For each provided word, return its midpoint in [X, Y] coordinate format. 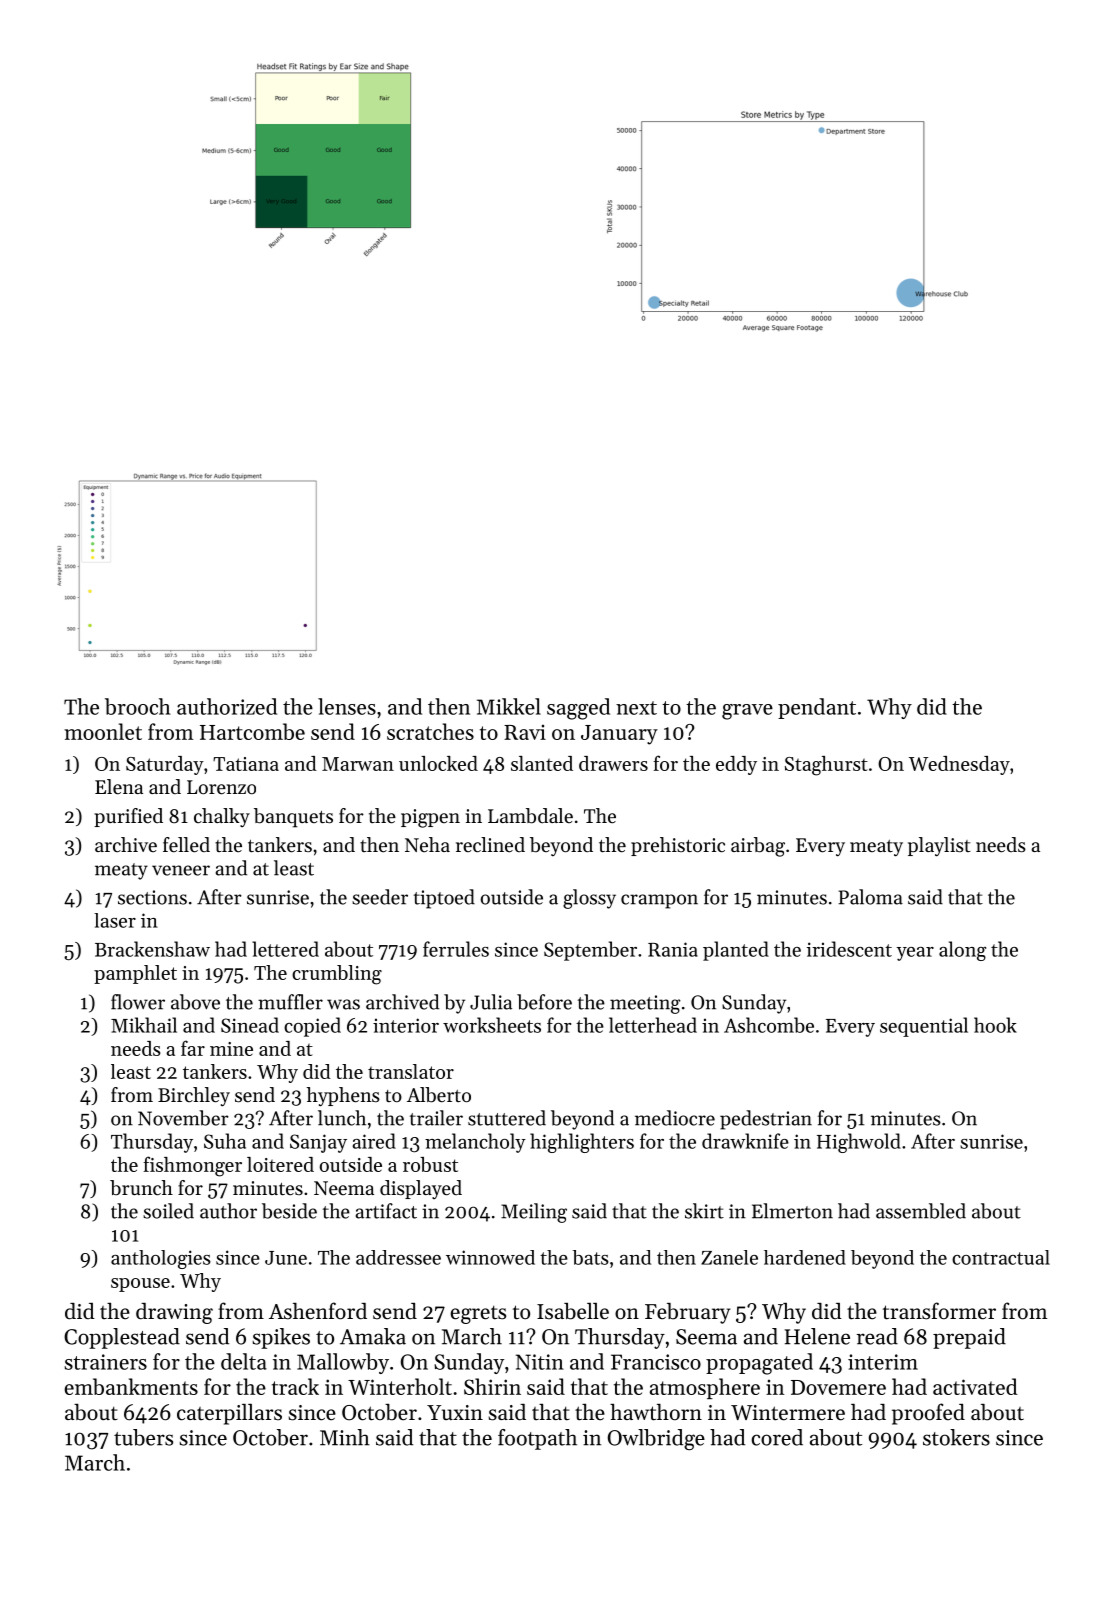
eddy [736, 765]
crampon [659, 901]
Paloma [870, 897]
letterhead [653, 1025]
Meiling [534, 1213]
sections [152, 897]
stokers [956, 1437]
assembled [921, 1211]
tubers [143, 1437]
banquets [293, 818]
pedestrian [766, 1120]
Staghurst [826, 766]
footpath [537, 1439]
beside [289, 1211]
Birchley [194, 1097]
